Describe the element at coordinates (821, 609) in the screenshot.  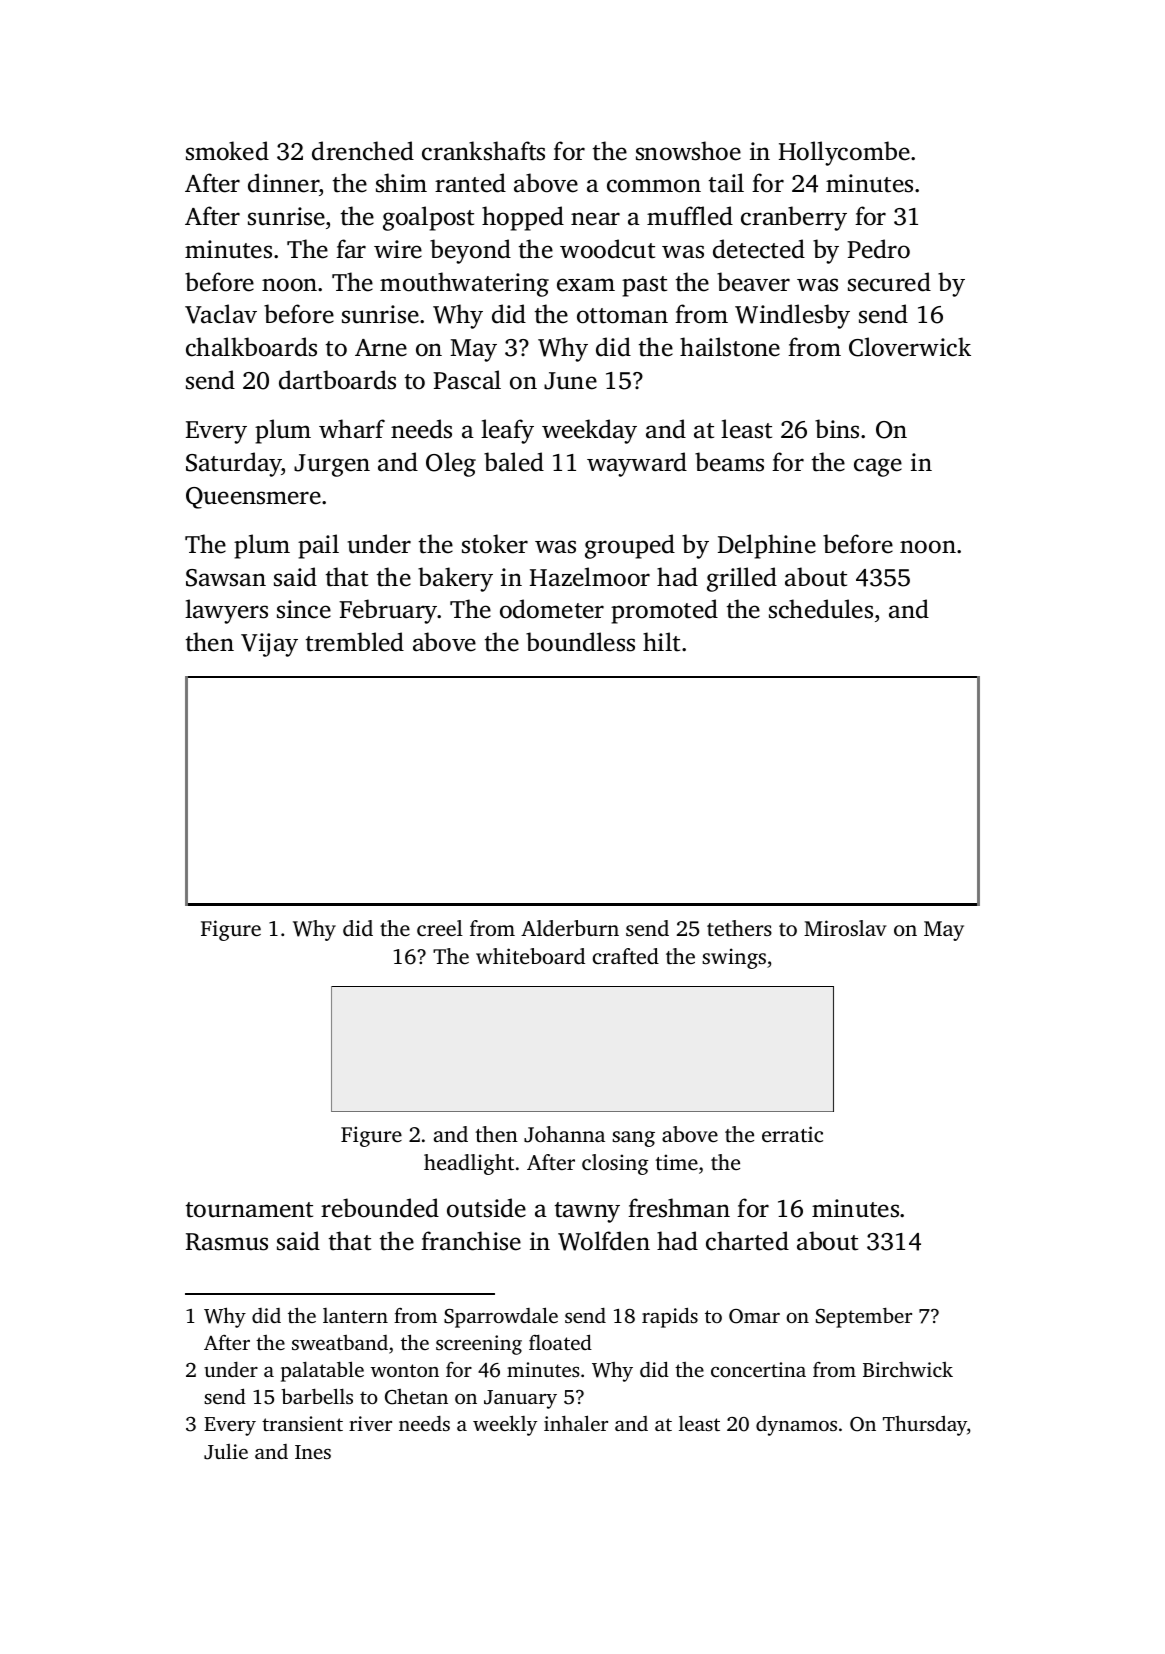
I see `schedules` at that location.
